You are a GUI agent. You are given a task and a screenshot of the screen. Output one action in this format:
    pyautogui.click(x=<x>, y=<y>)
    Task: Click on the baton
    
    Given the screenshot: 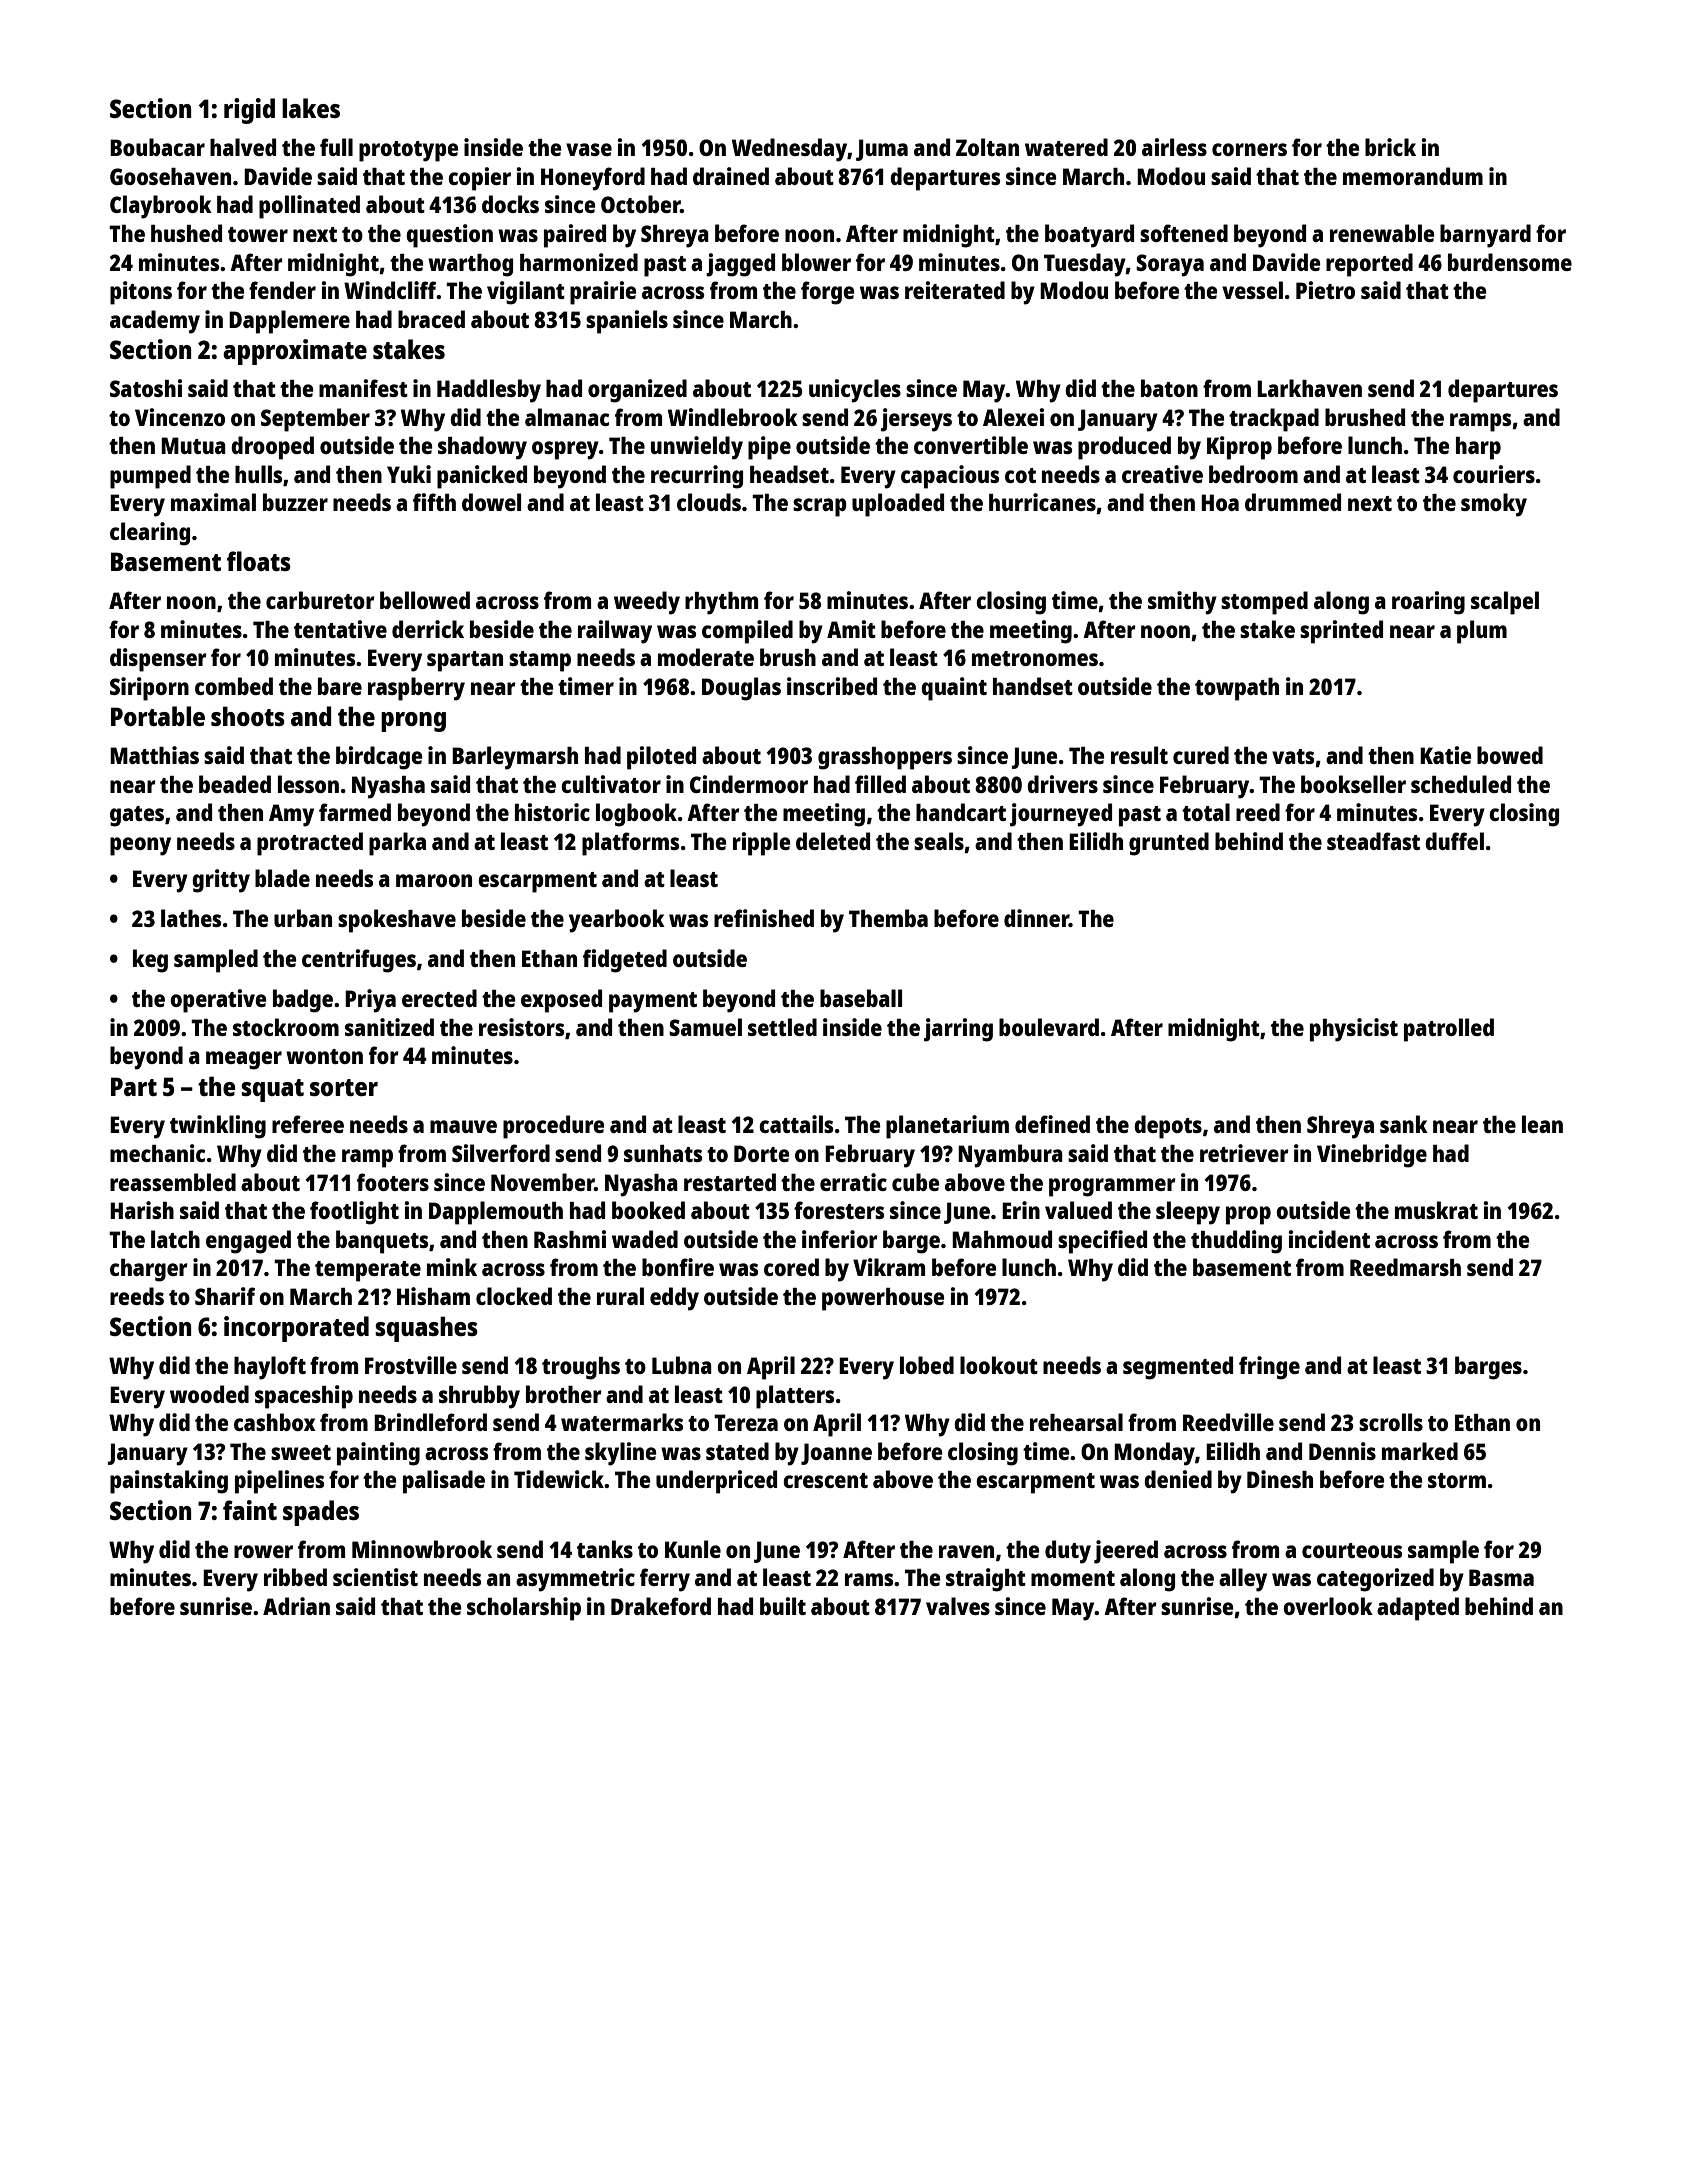 What is the action you would take?
    pyautogui.click(x=1169, y=388)
